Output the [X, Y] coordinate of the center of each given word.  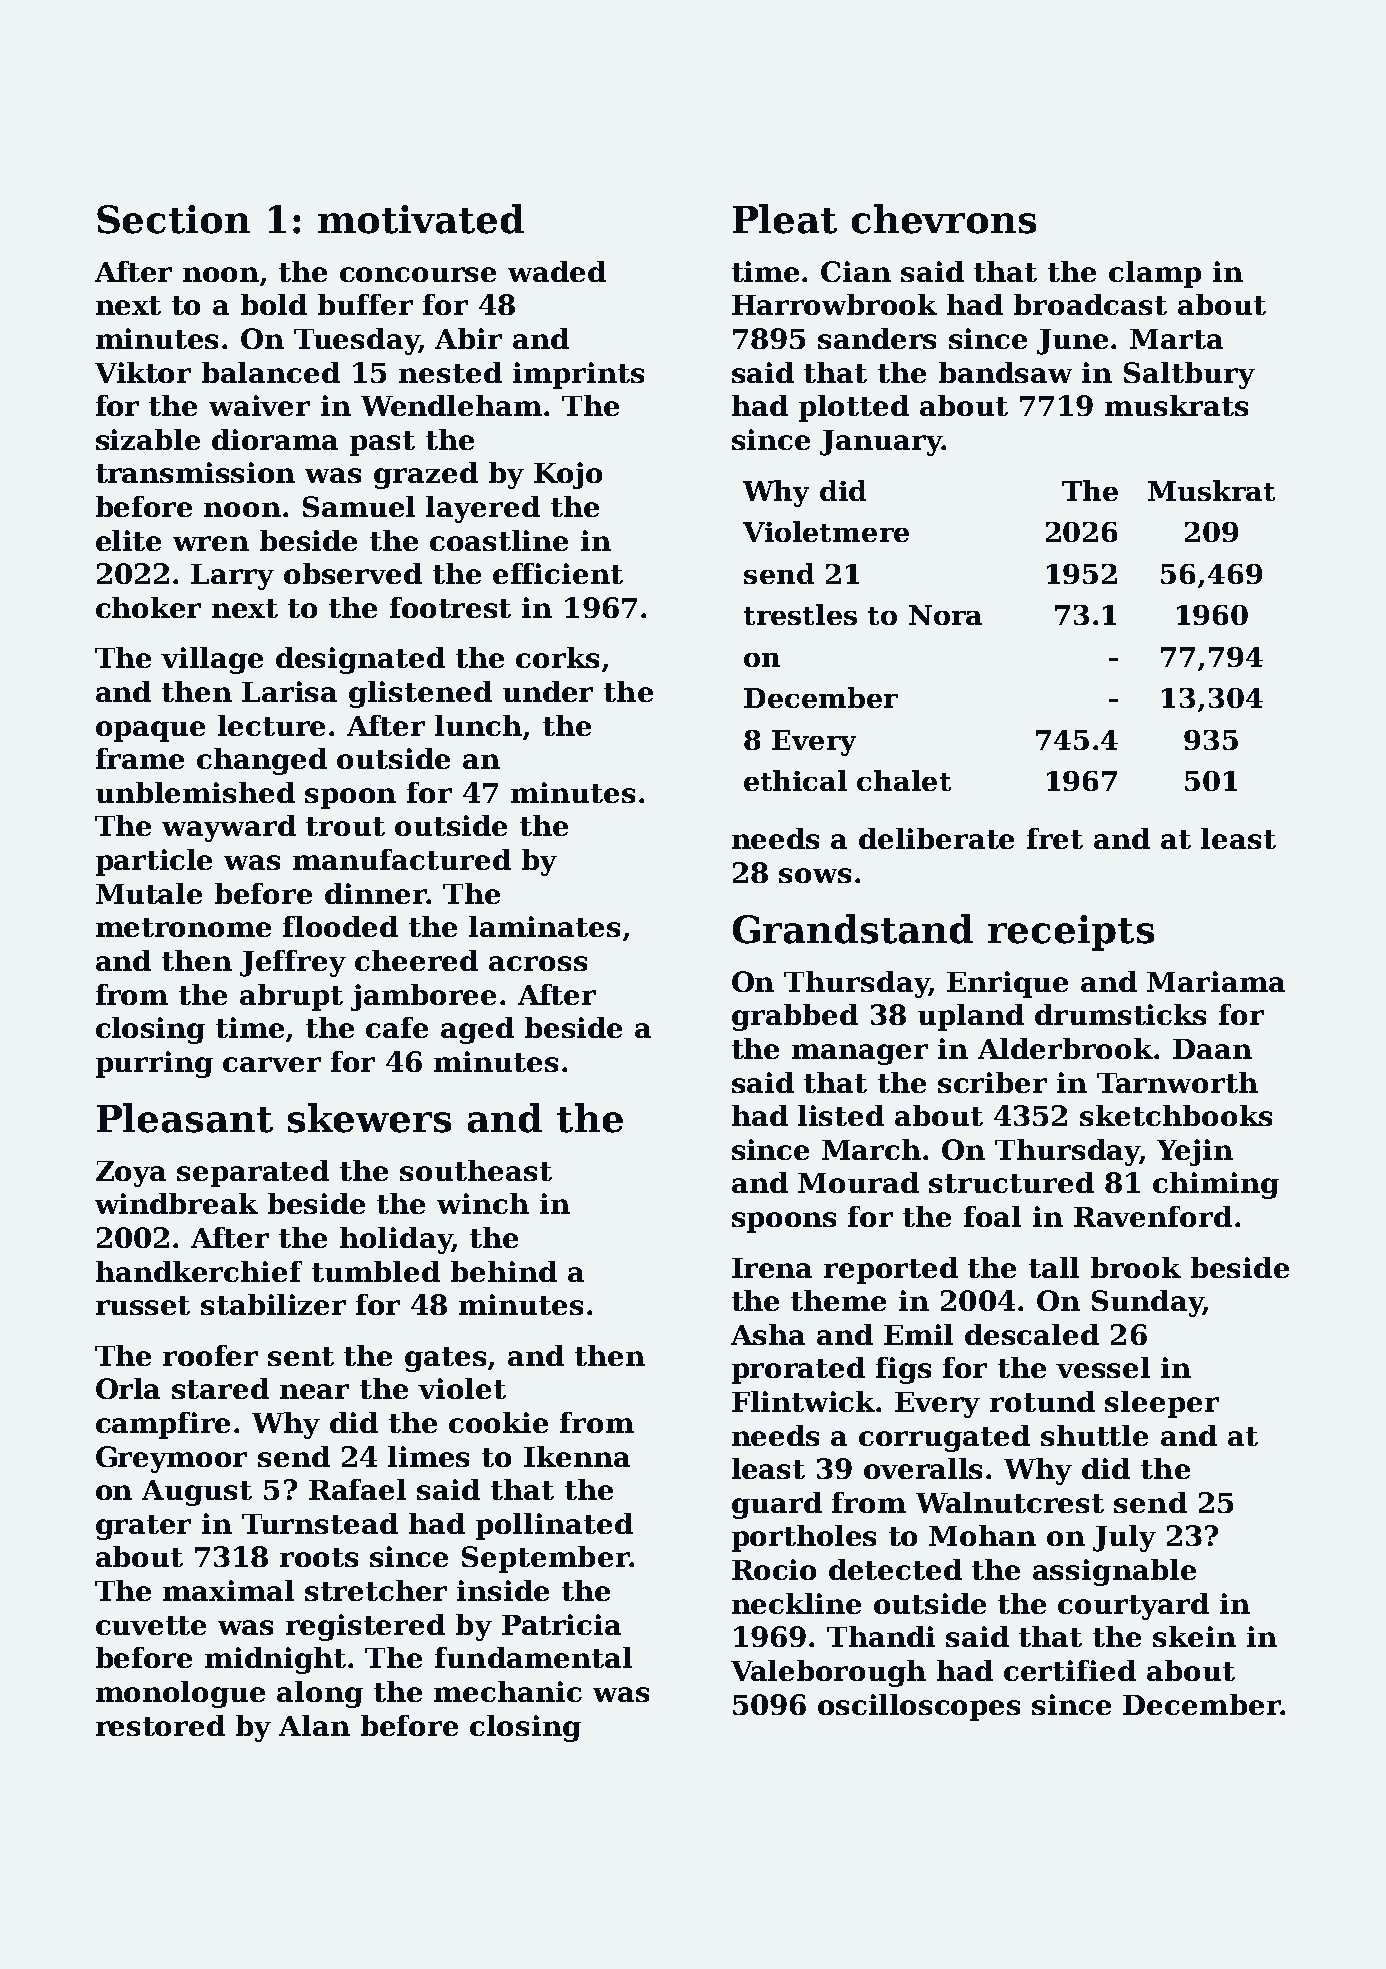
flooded [340, 926]
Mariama [1216, 981]
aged [477, 1030]
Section [173, 219]
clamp [1155, 274]
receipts [1071, 933]
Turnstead [320, 1523]
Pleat [785, 219]
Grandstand [853, 929]
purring [154, 1064]
